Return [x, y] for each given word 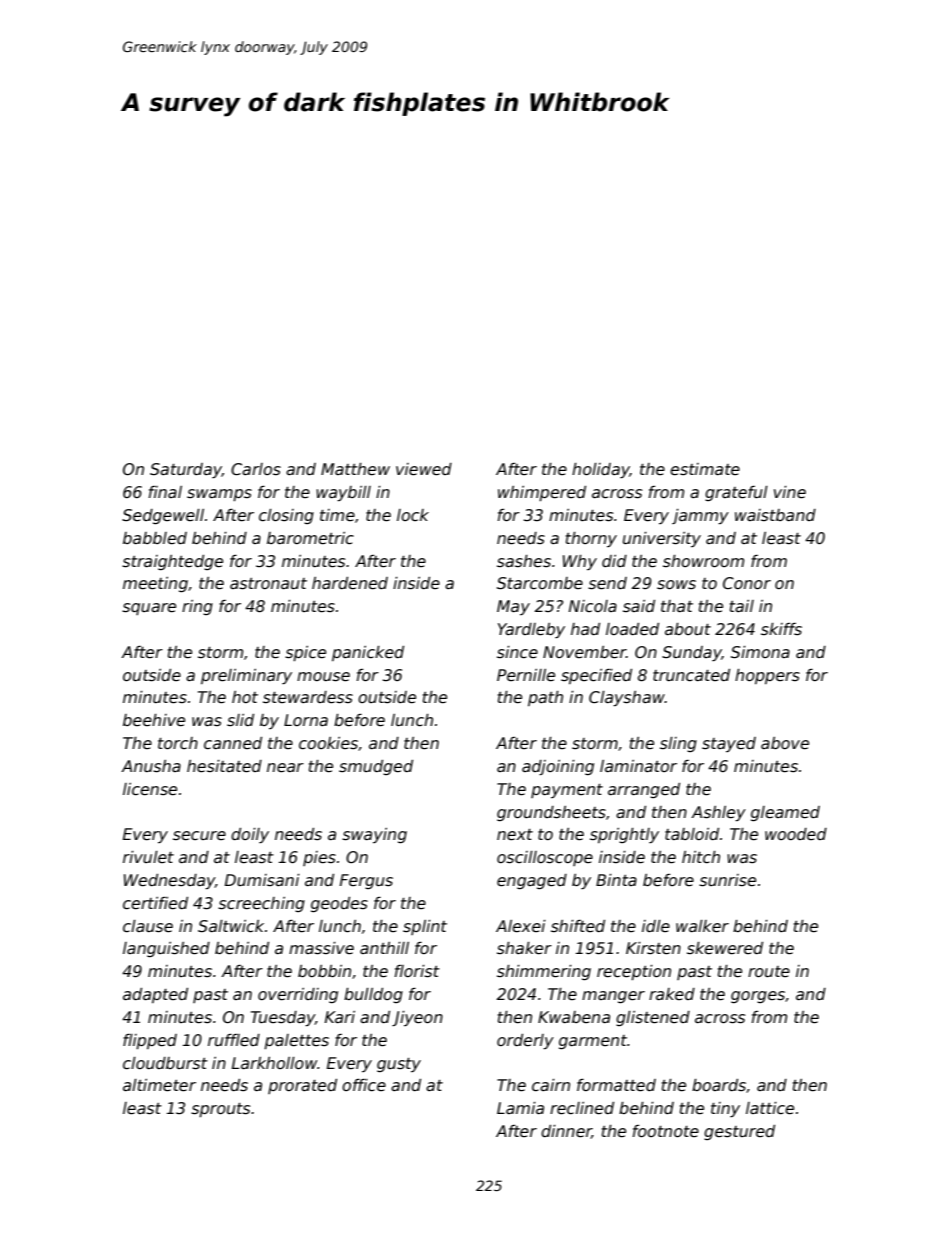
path [545, 698]
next [515, 834]
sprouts [220, 1110]
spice [305, 653]
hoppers [767, 676]
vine [790, 492]
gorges [758, 997]
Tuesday [283, 1019]
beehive [154, 720]
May [513, 607]
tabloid [692, 834]
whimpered [542, 493]
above [785, 743]
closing [286, 516]
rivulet [148, 857]
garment [593, 1042]
